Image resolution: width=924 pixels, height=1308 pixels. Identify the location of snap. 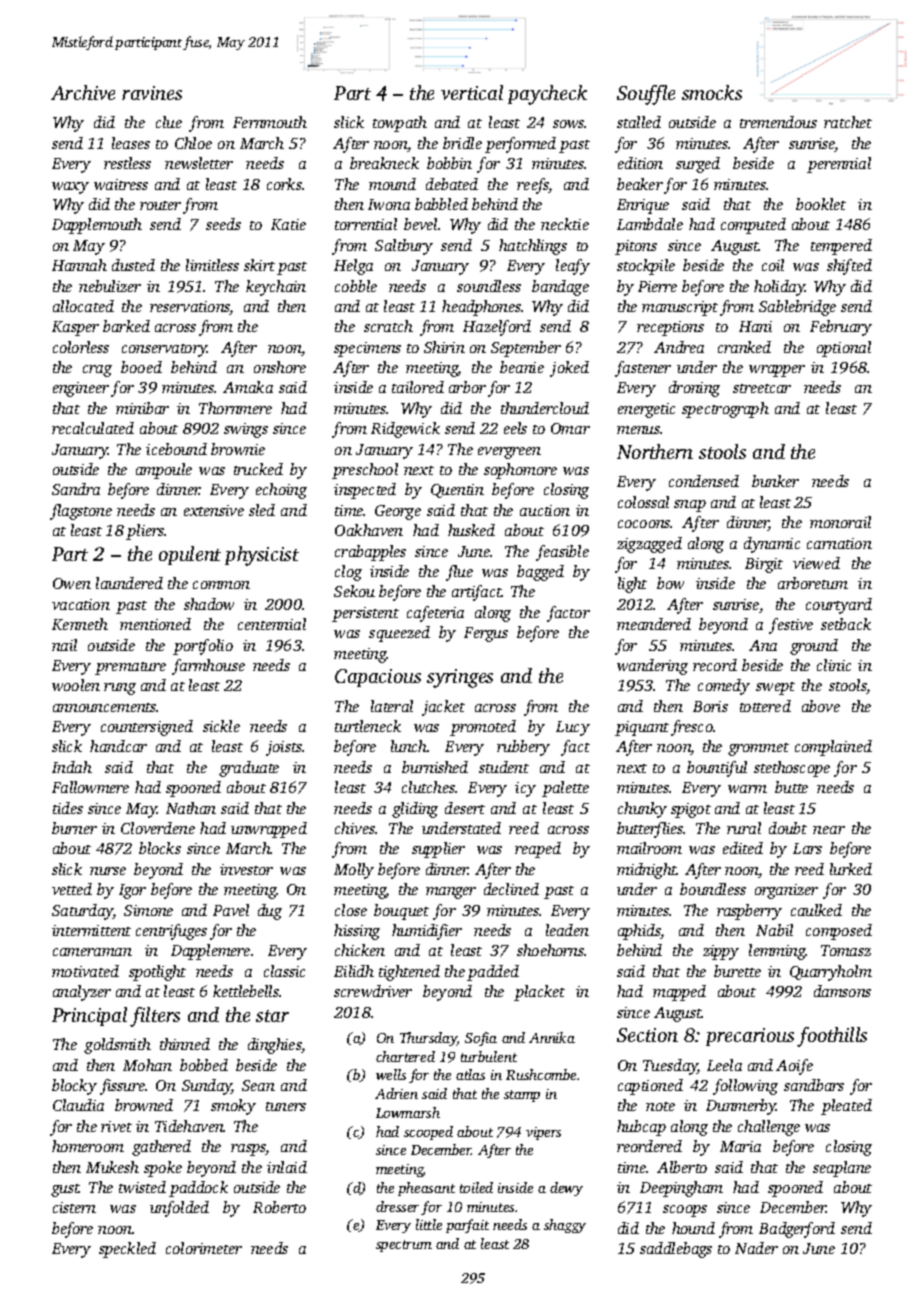
(690, 506).
